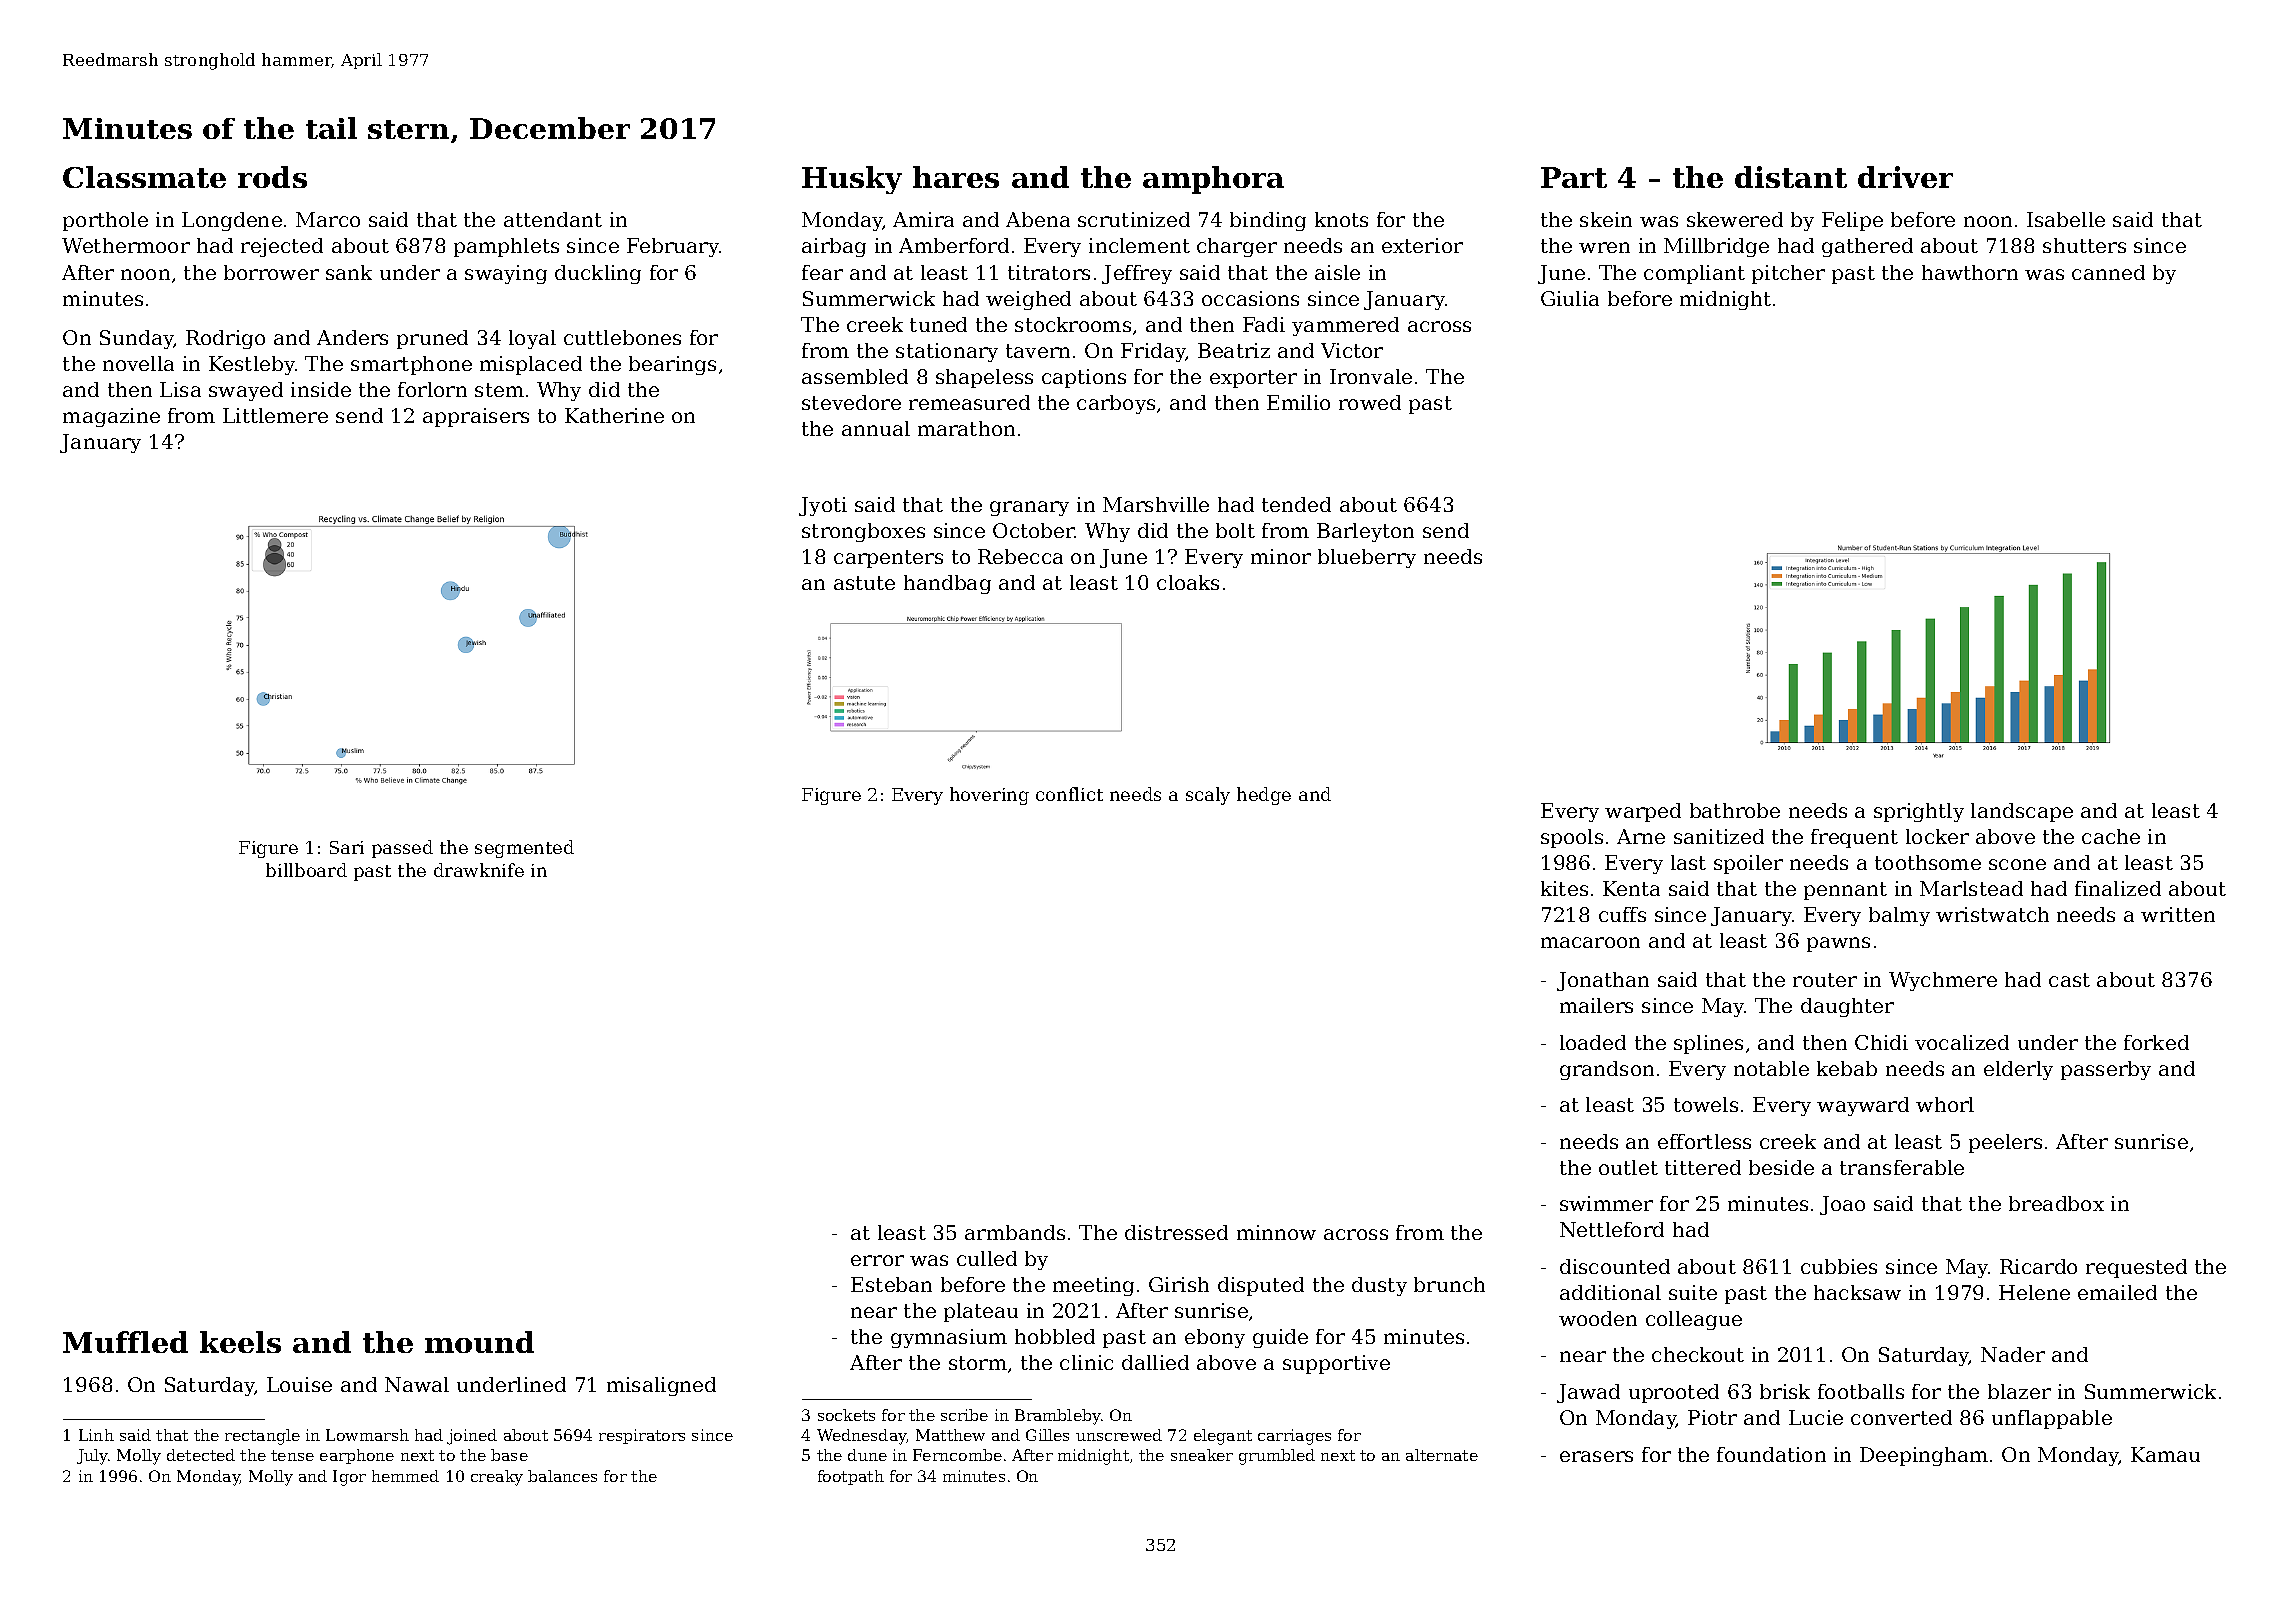 The width and height of the image is (2291, 1620). I want to click on amphora, so click(1213, 180).
